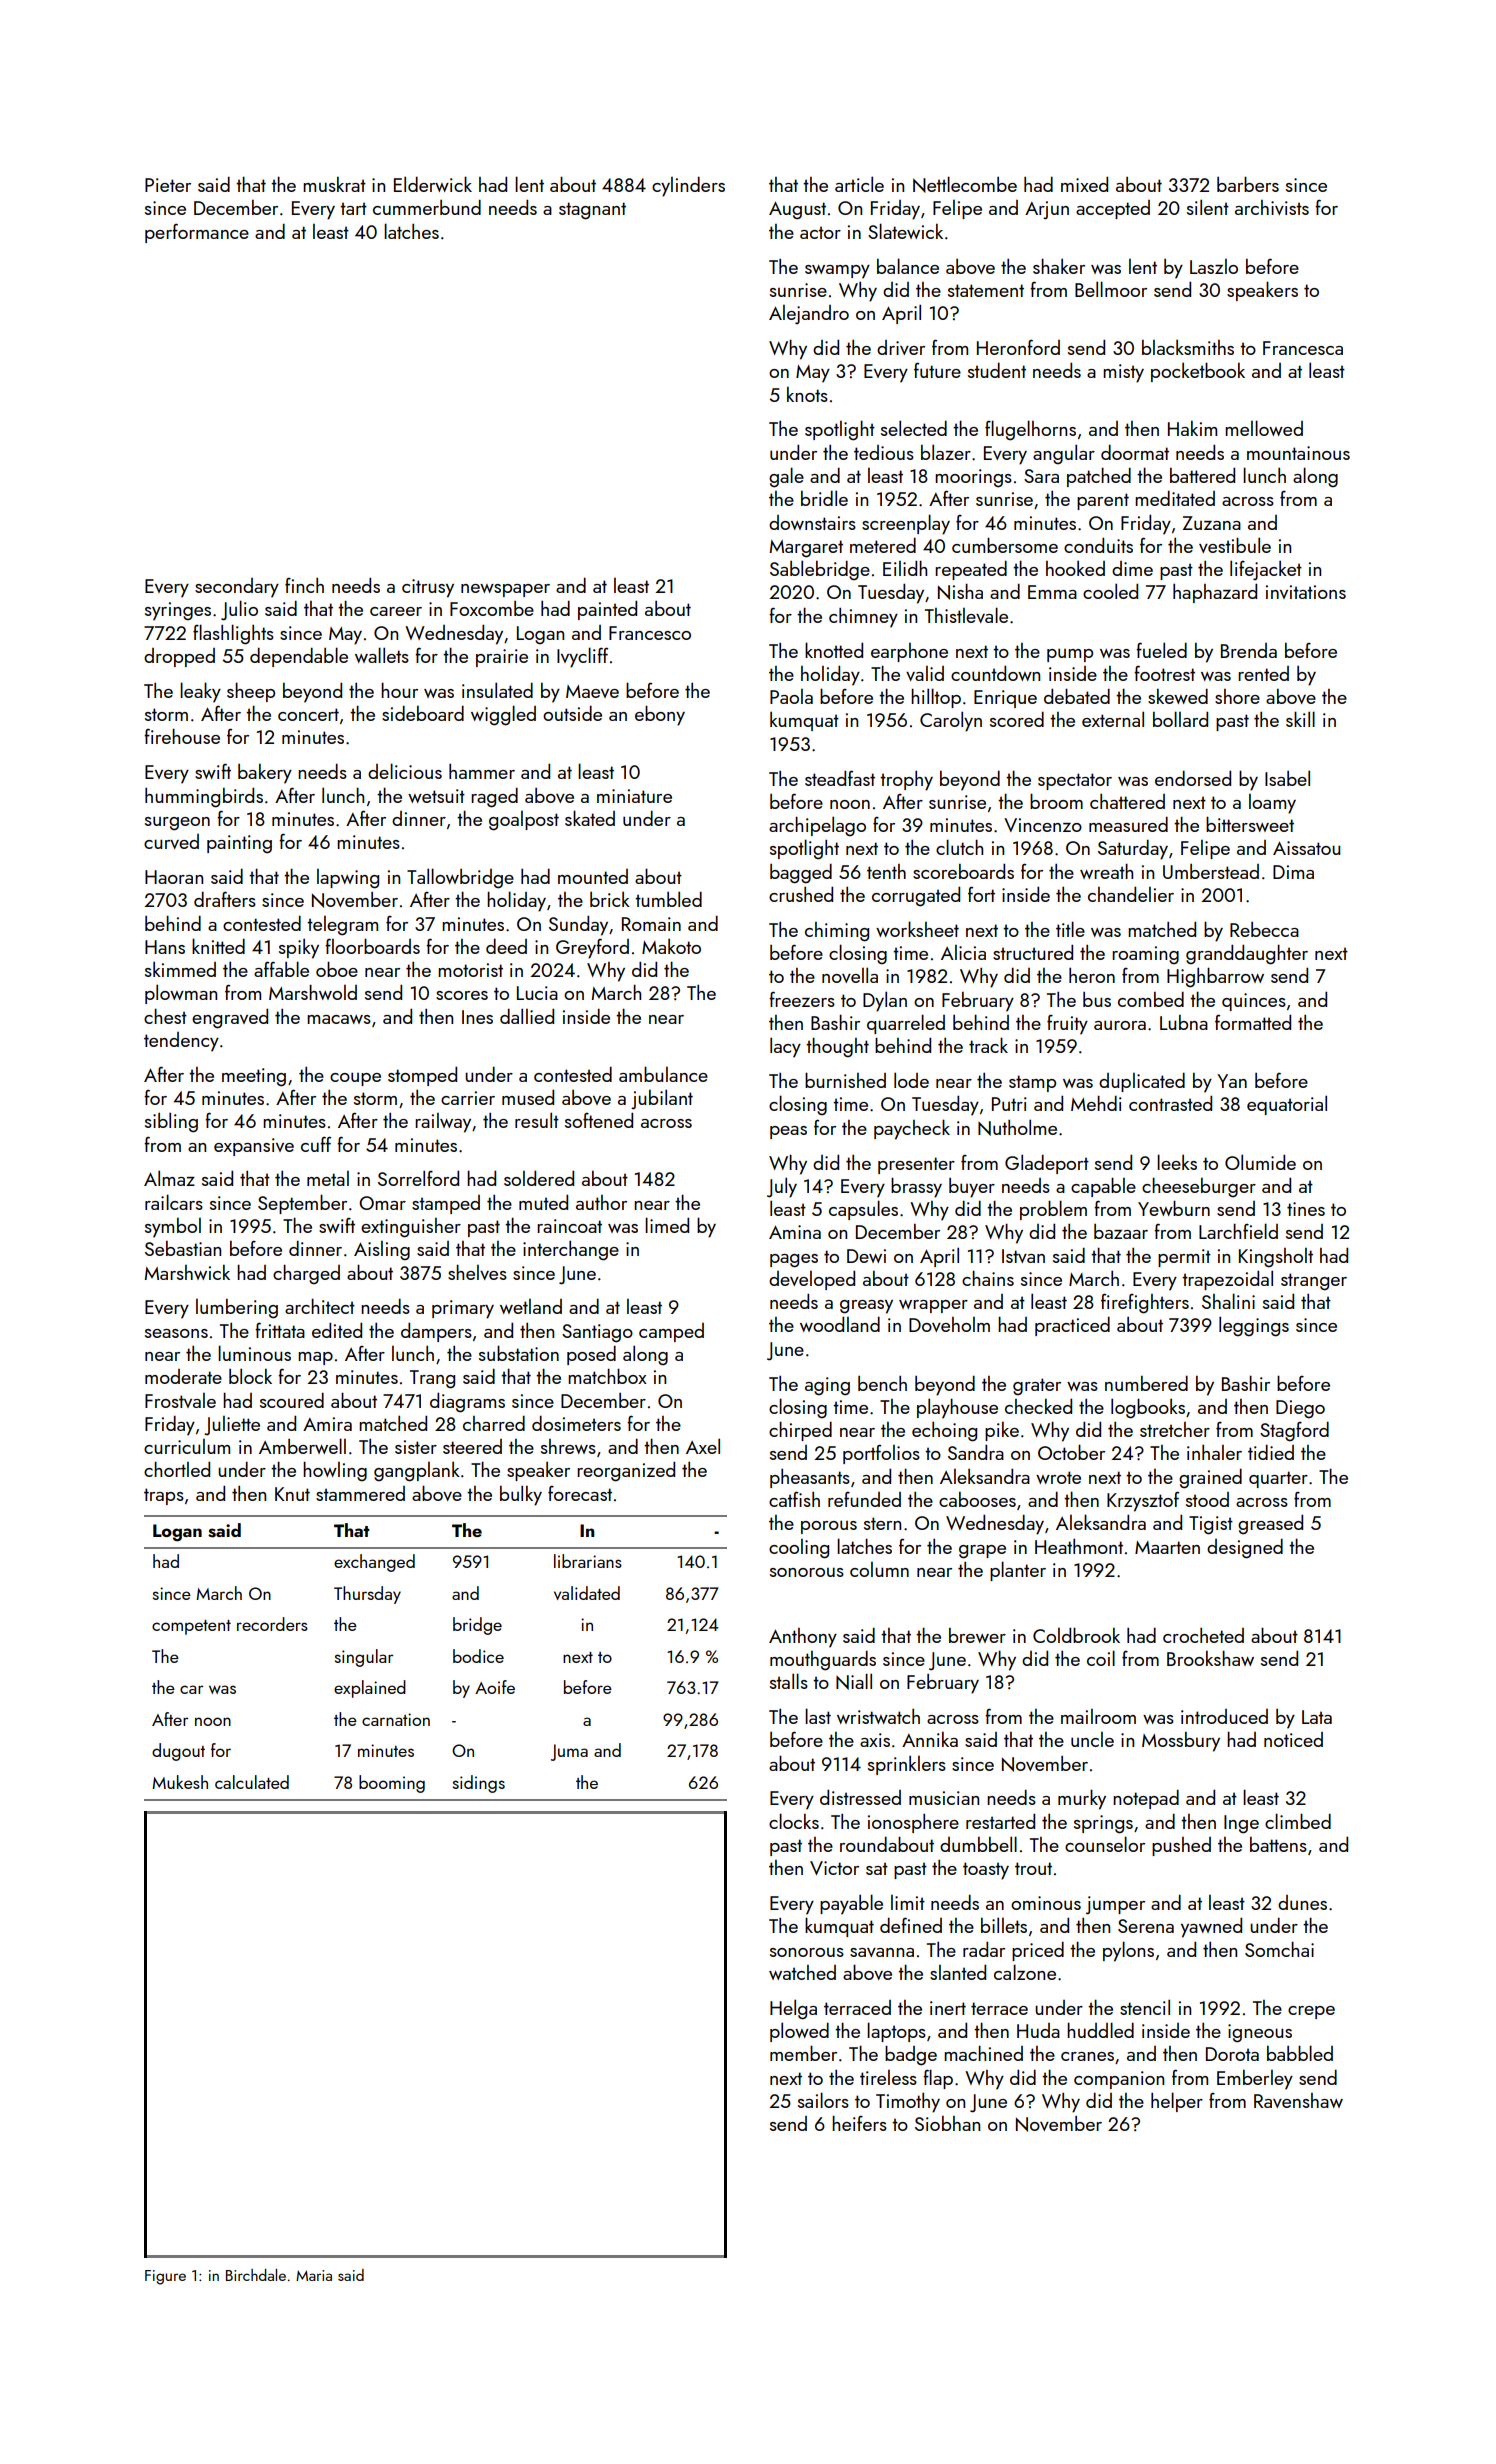 The height and width of the screenshot is (2464, 1496). Describe the element at coordinates (786, 477) in the screenshot. I see `gale` at that location.
